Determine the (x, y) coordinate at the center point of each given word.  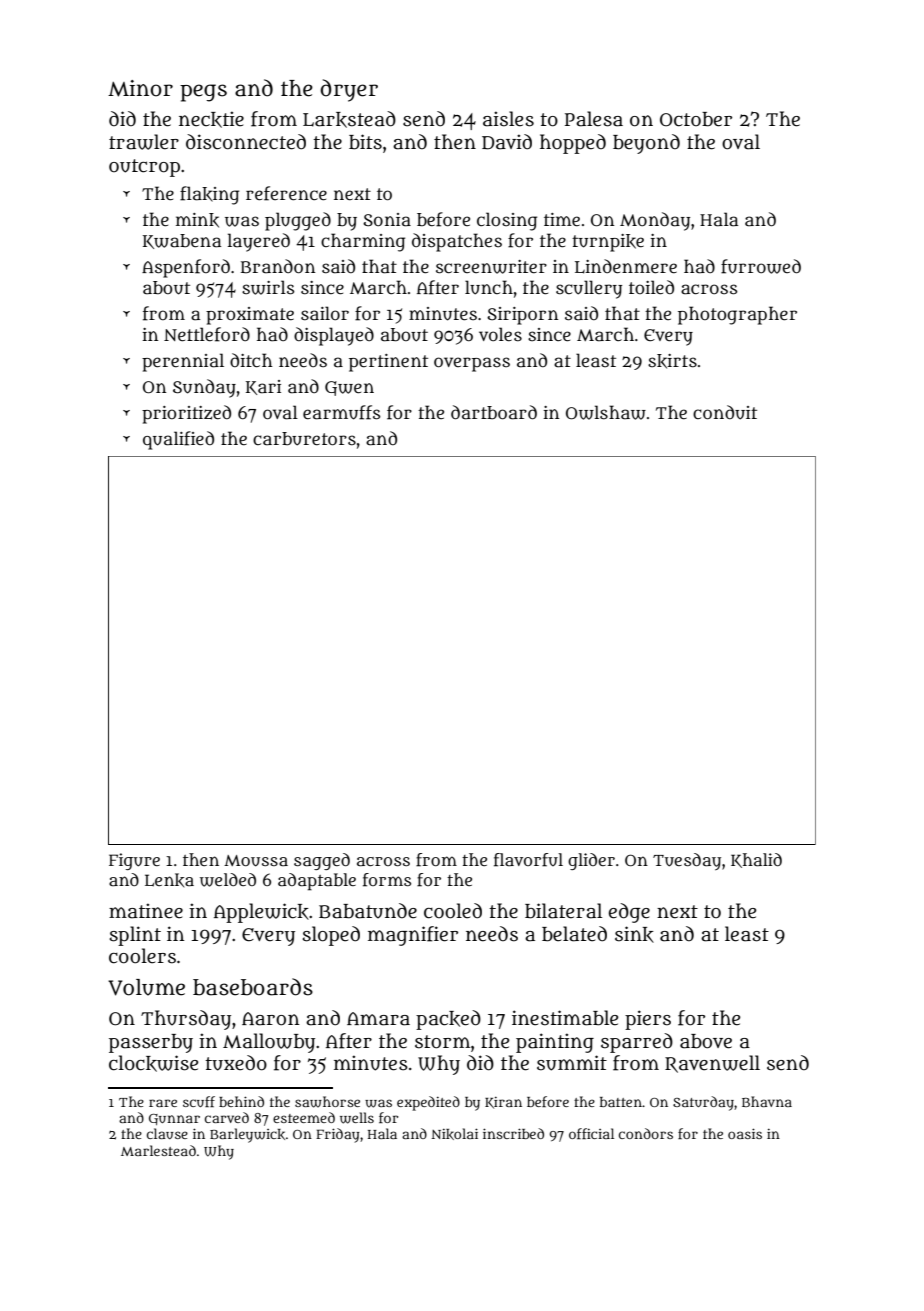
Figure (134, 861)
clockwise (153, 1063)
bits (365, 142)
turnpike (608, 243)
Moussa (256, 861)
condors (646, 1133)
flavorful (528, 860)
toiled (651, 287)
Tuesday (687, 861)
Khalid (756, 860)
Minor (140, 88)
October (696, 119)
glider (591, 861)
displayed (334, 336)
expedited (428, 1103)
